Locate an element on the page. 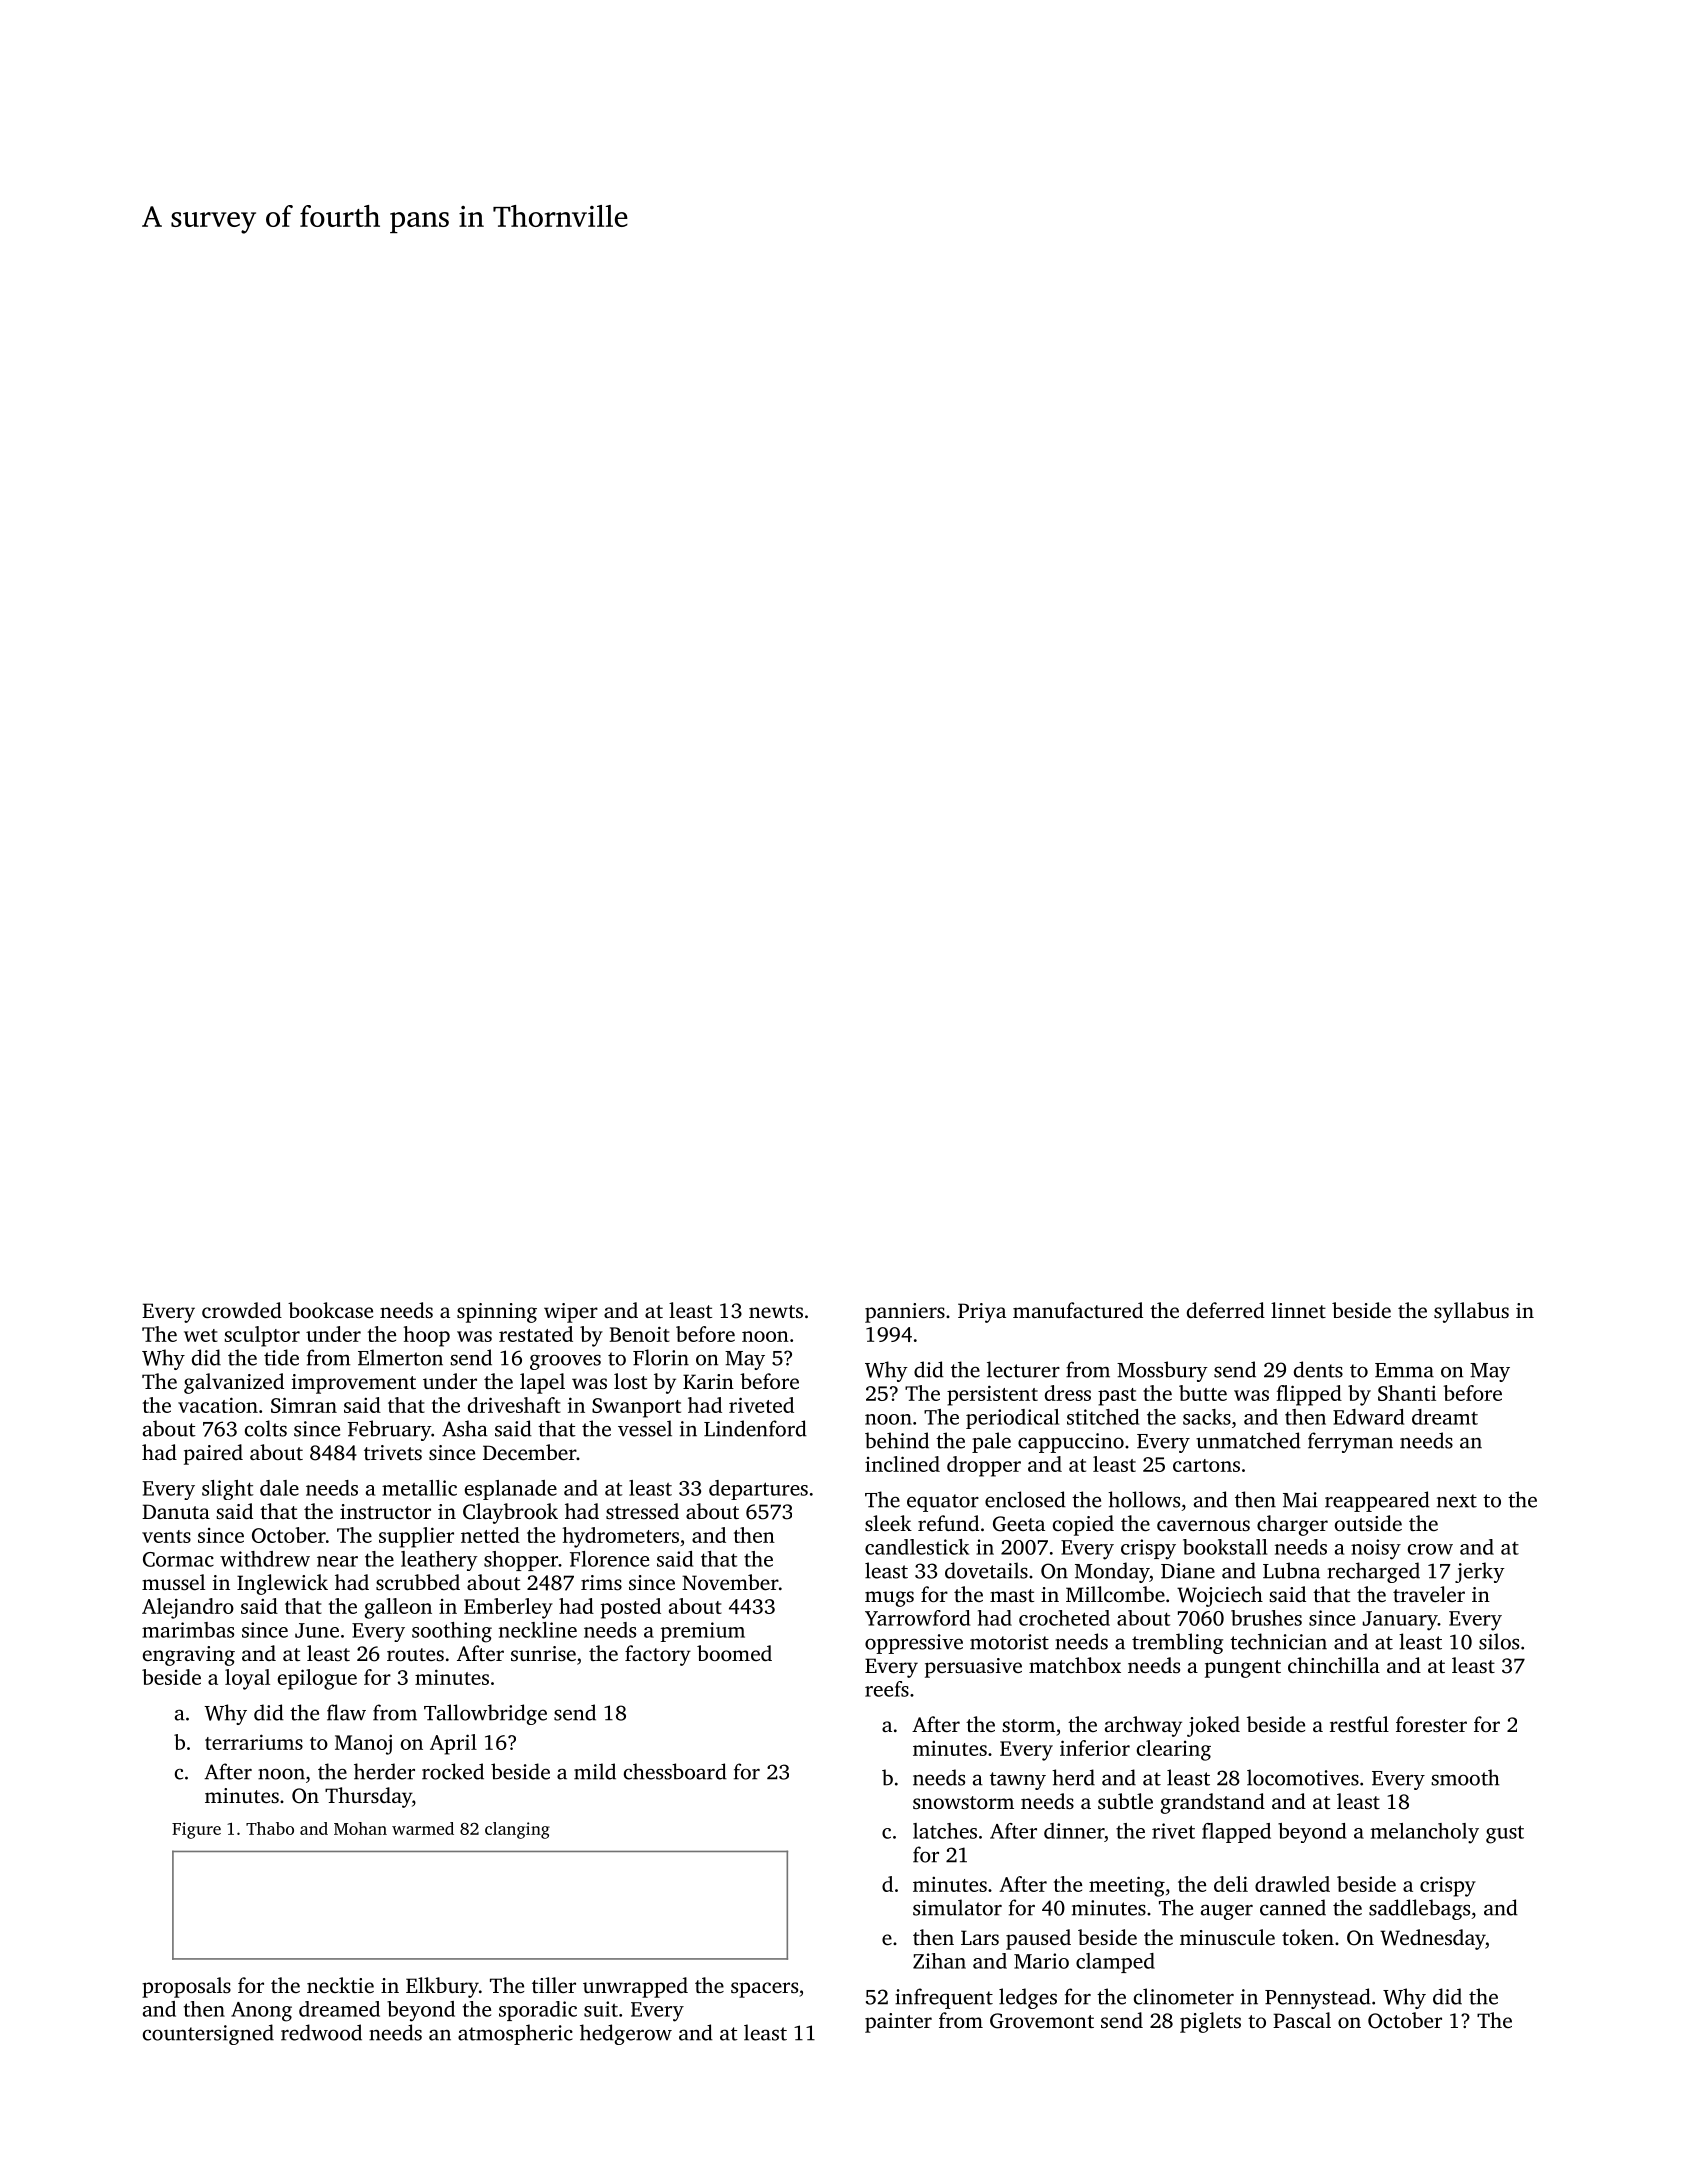 The height and width of the image is (2178, 1683). Tallowbridge is located at coordinates (485, 1714).
